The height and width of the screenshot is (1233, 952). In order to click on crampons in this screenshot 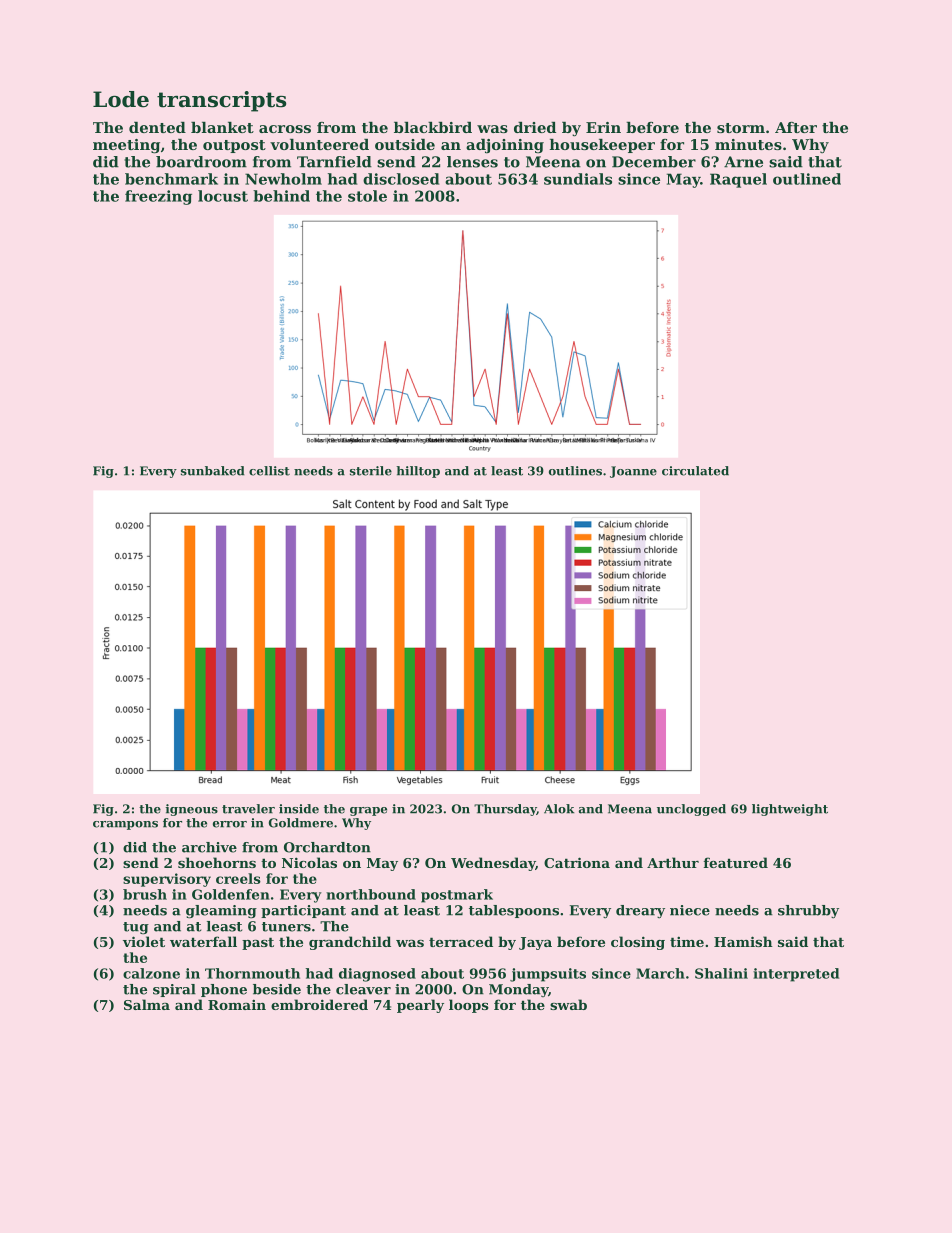, I will do `click(125, 825)`.
